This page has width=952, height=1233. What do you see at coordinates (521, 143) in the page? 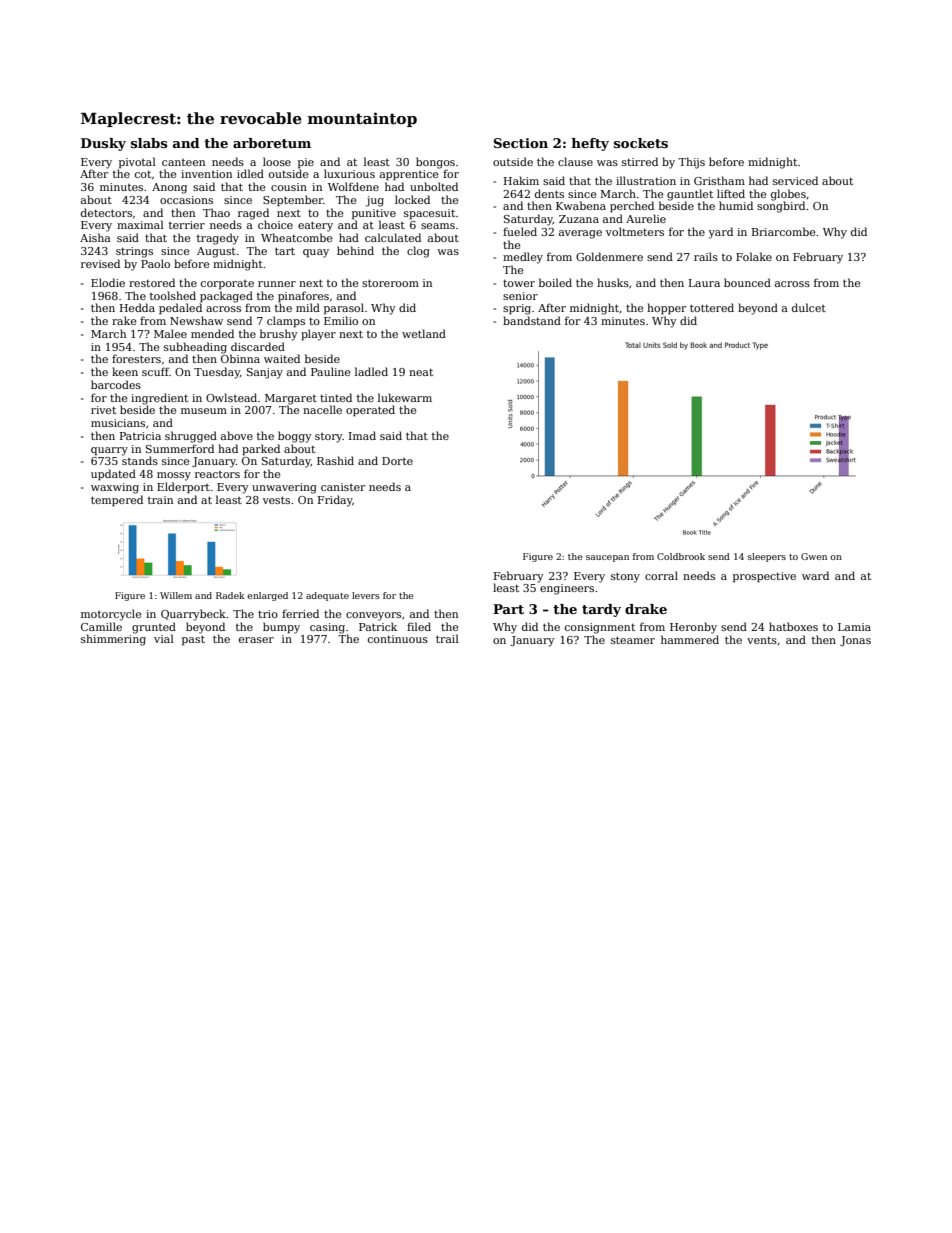
I see `Section` at bounding box center [521, 143].
